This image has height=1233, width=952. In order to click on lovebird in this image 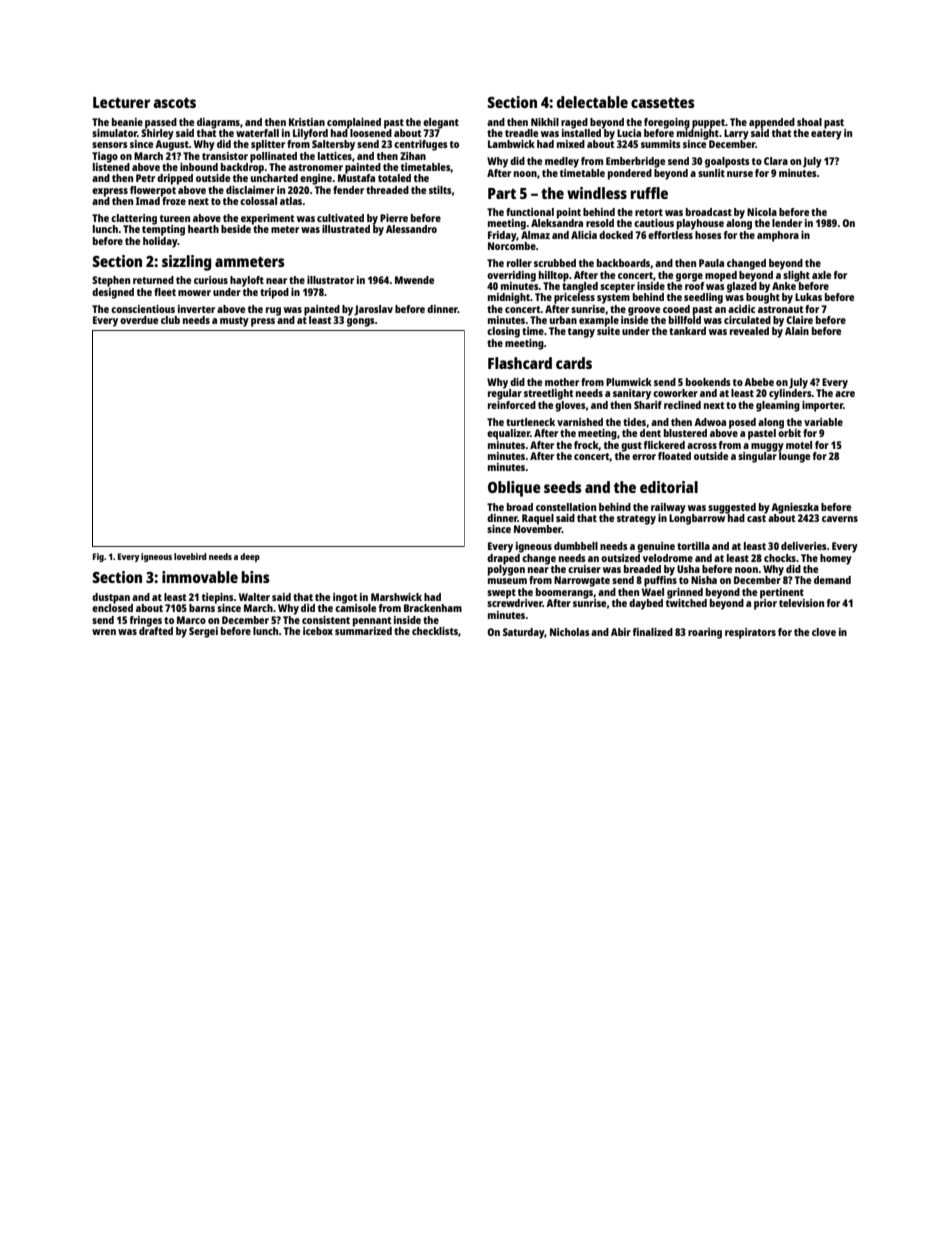, I will do `click(190, 556)`.
